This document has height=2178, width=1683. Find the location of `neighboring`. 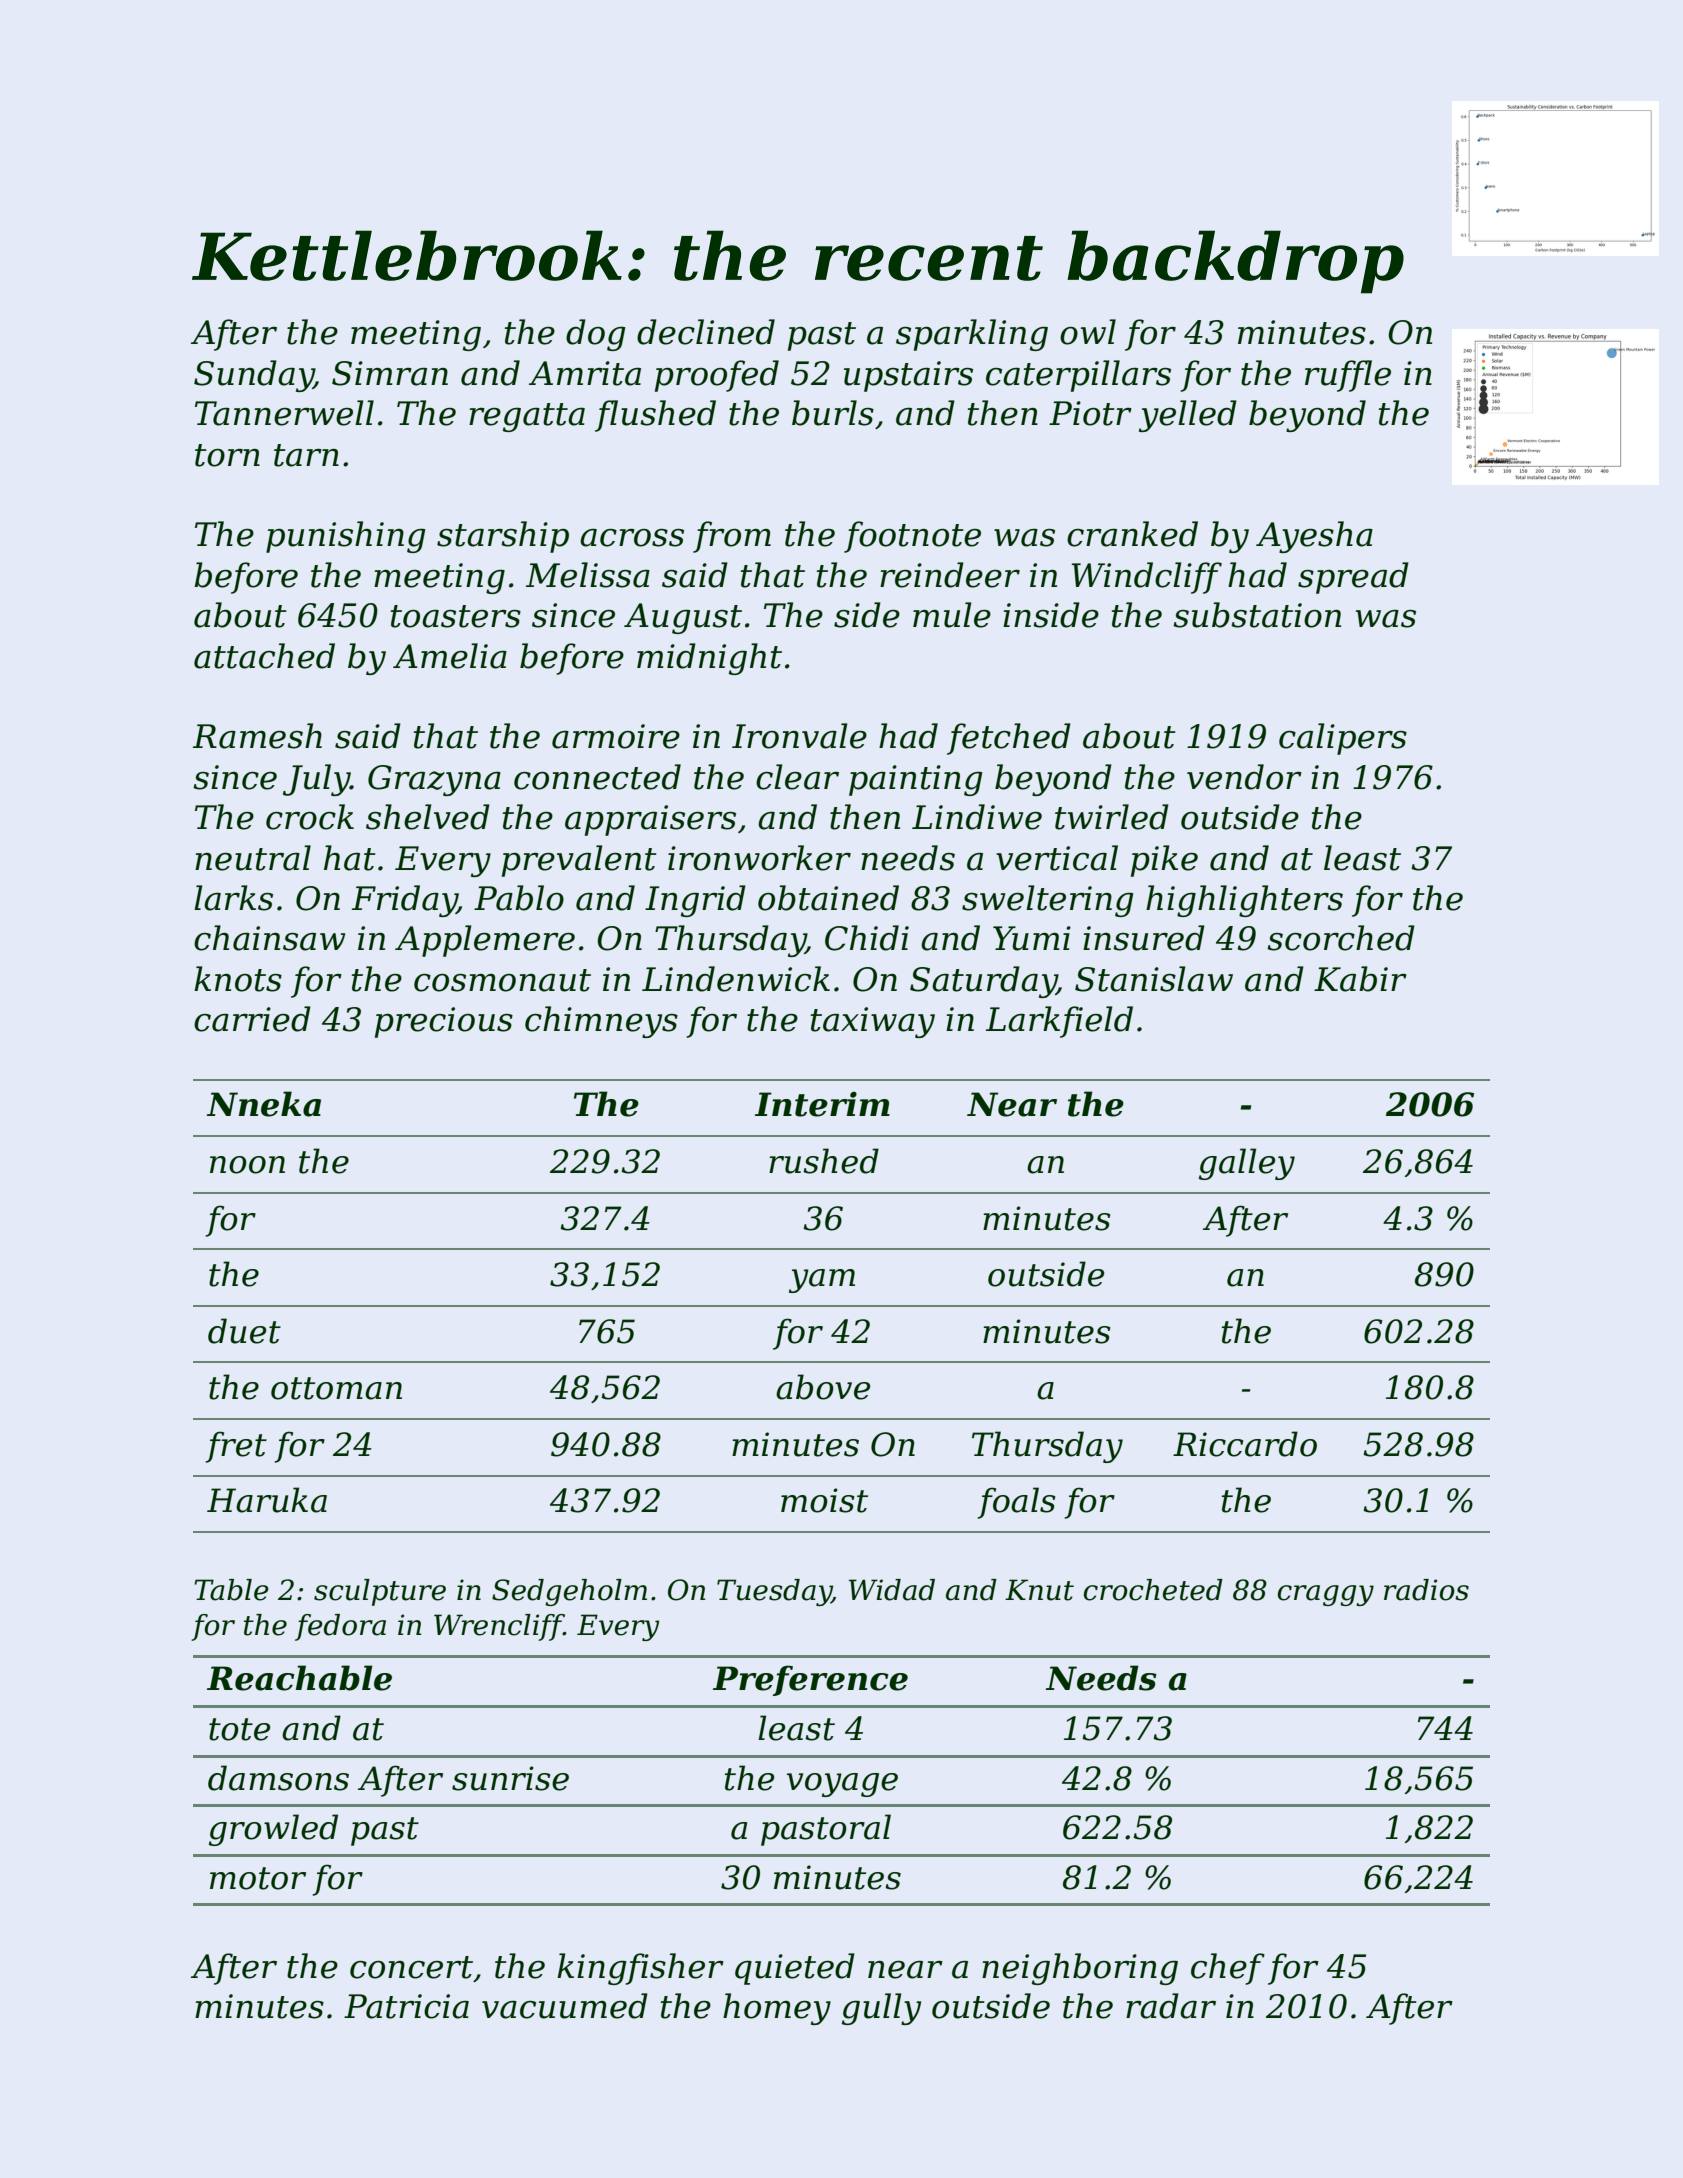

neighboring is located at coordinates (1080, 1969).
